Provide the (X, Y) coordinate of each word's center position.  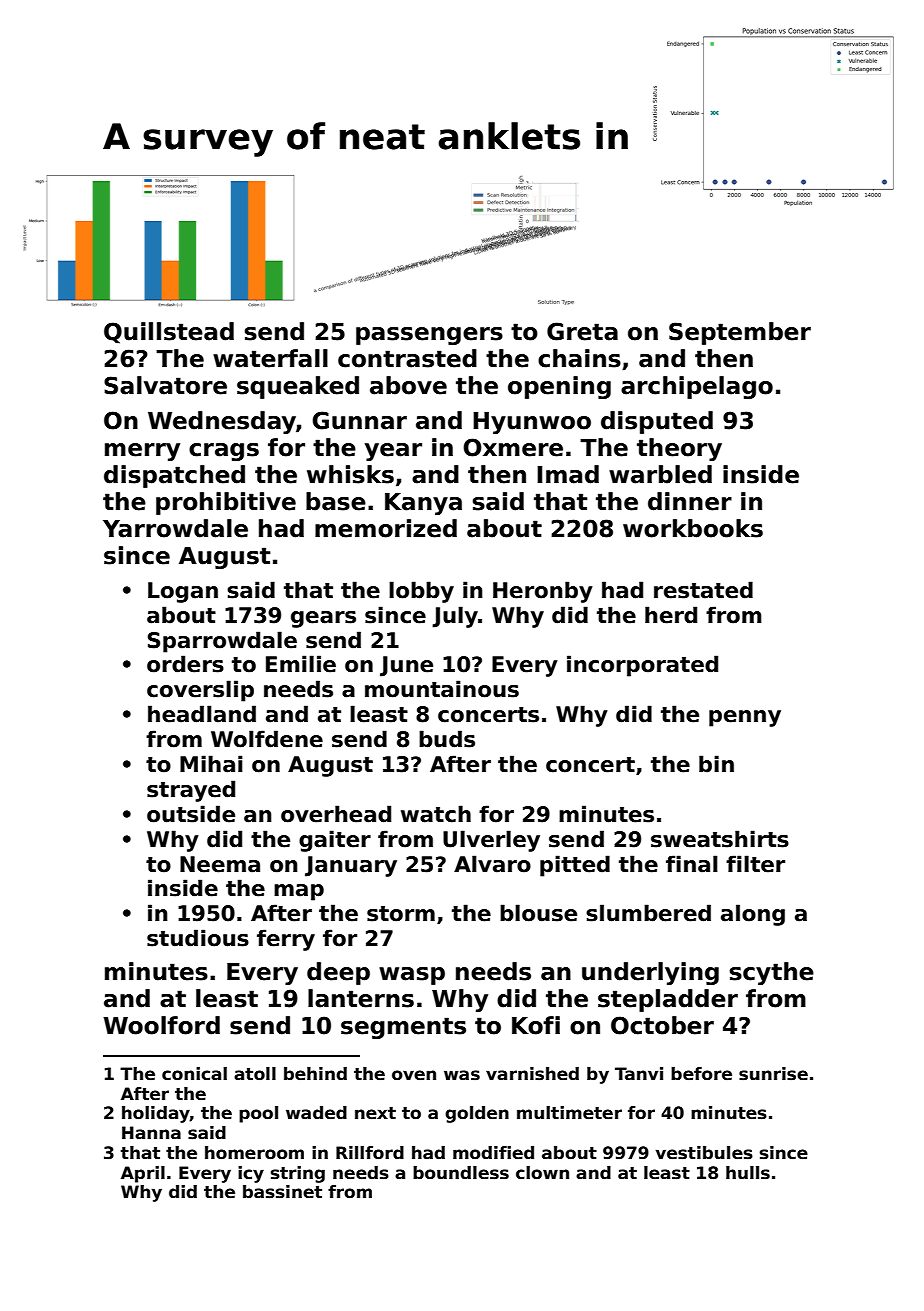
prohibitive (226, 503)
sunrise (773, 1074)
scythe (772, 973)
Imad (568, 474)
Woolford (161, 1025)
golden (477, 1114)
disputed (657, 422)
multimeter (569, 1113)
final (692, 864)
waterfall (270, 358)
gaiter (335, 841)
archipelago (697, 387)
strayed (191, 791)
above (408, 385)
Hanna (151, 1133)
